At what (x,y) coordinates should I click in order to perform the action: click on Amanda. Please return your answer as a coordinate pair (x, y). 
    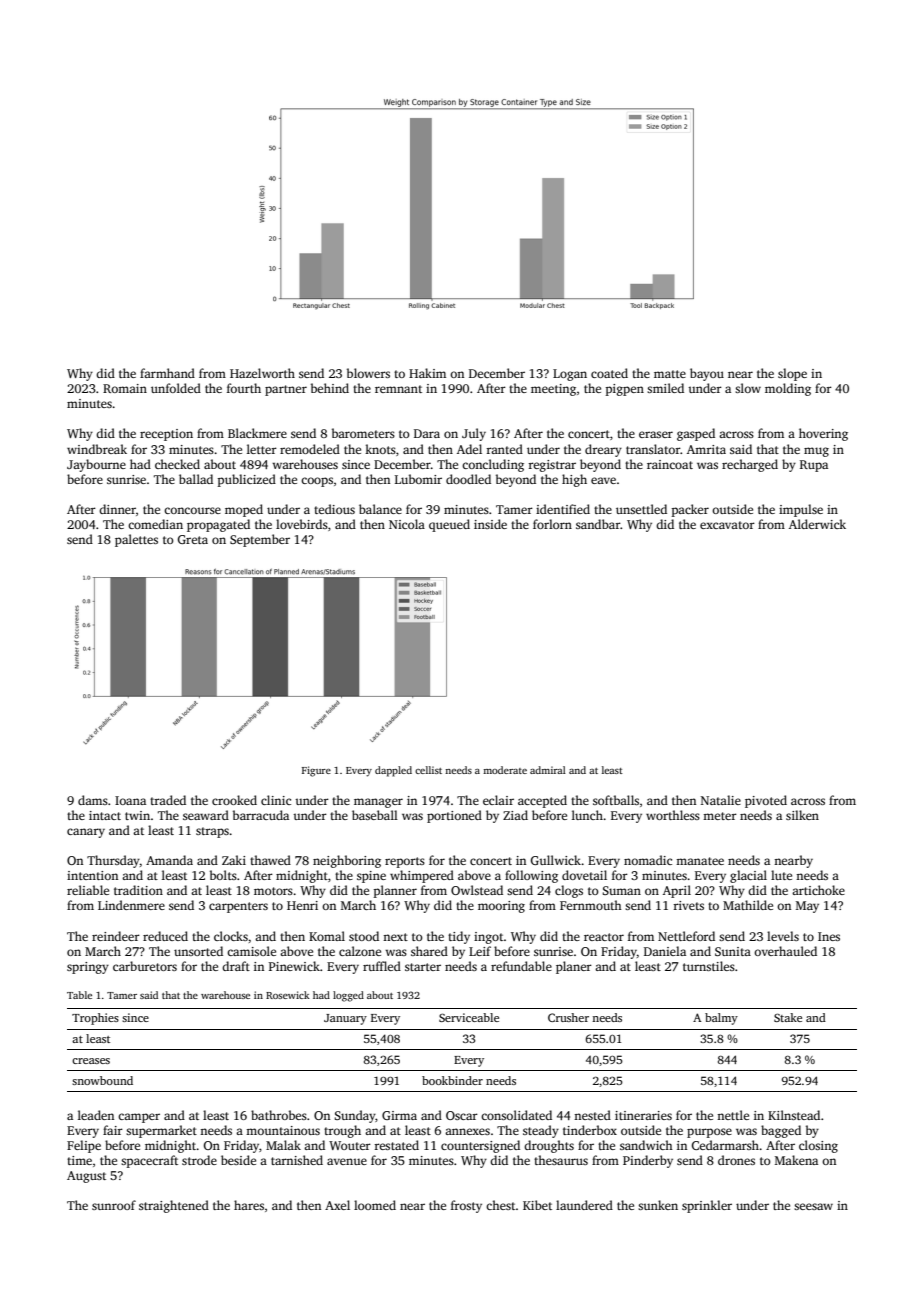
    Looking at the image, I should click on (169, 860).
